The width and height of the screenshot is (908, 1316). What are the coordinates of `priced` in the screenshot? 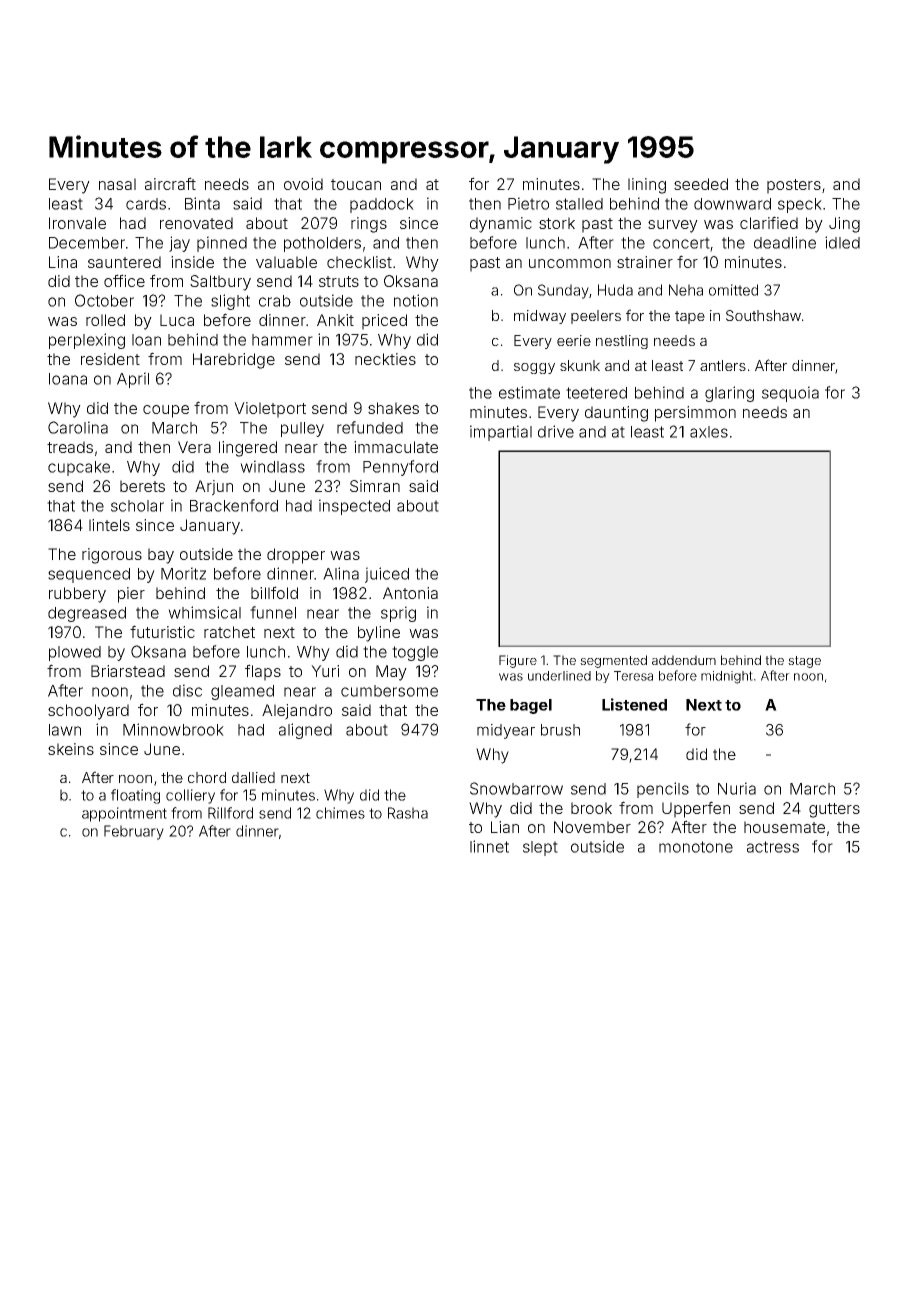 It's located at (384, 322).
